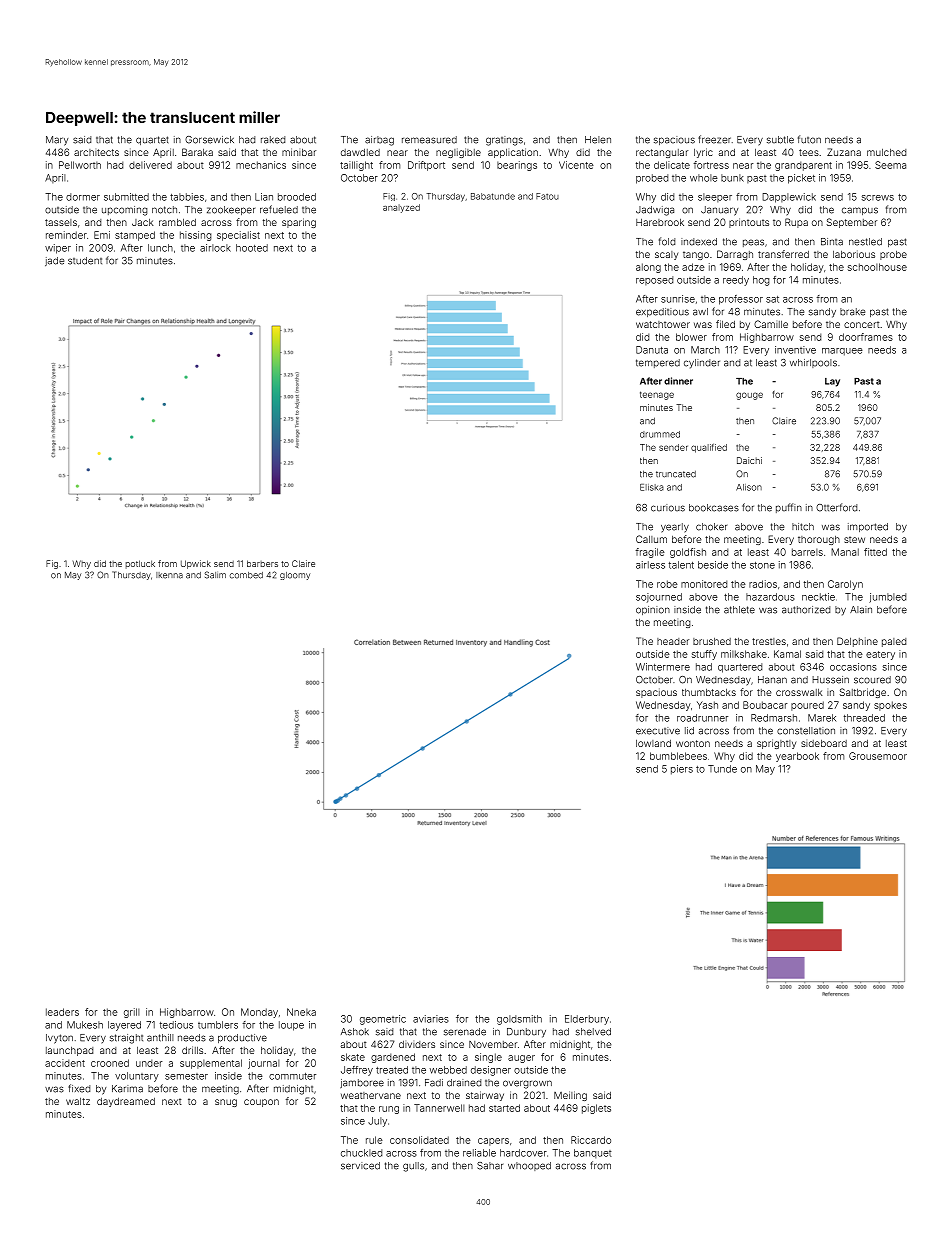 This page has width=952, height=1233. What do you see at coordinates (513, 153) in the page?
I see `application` at bounding box center [513, 153].
